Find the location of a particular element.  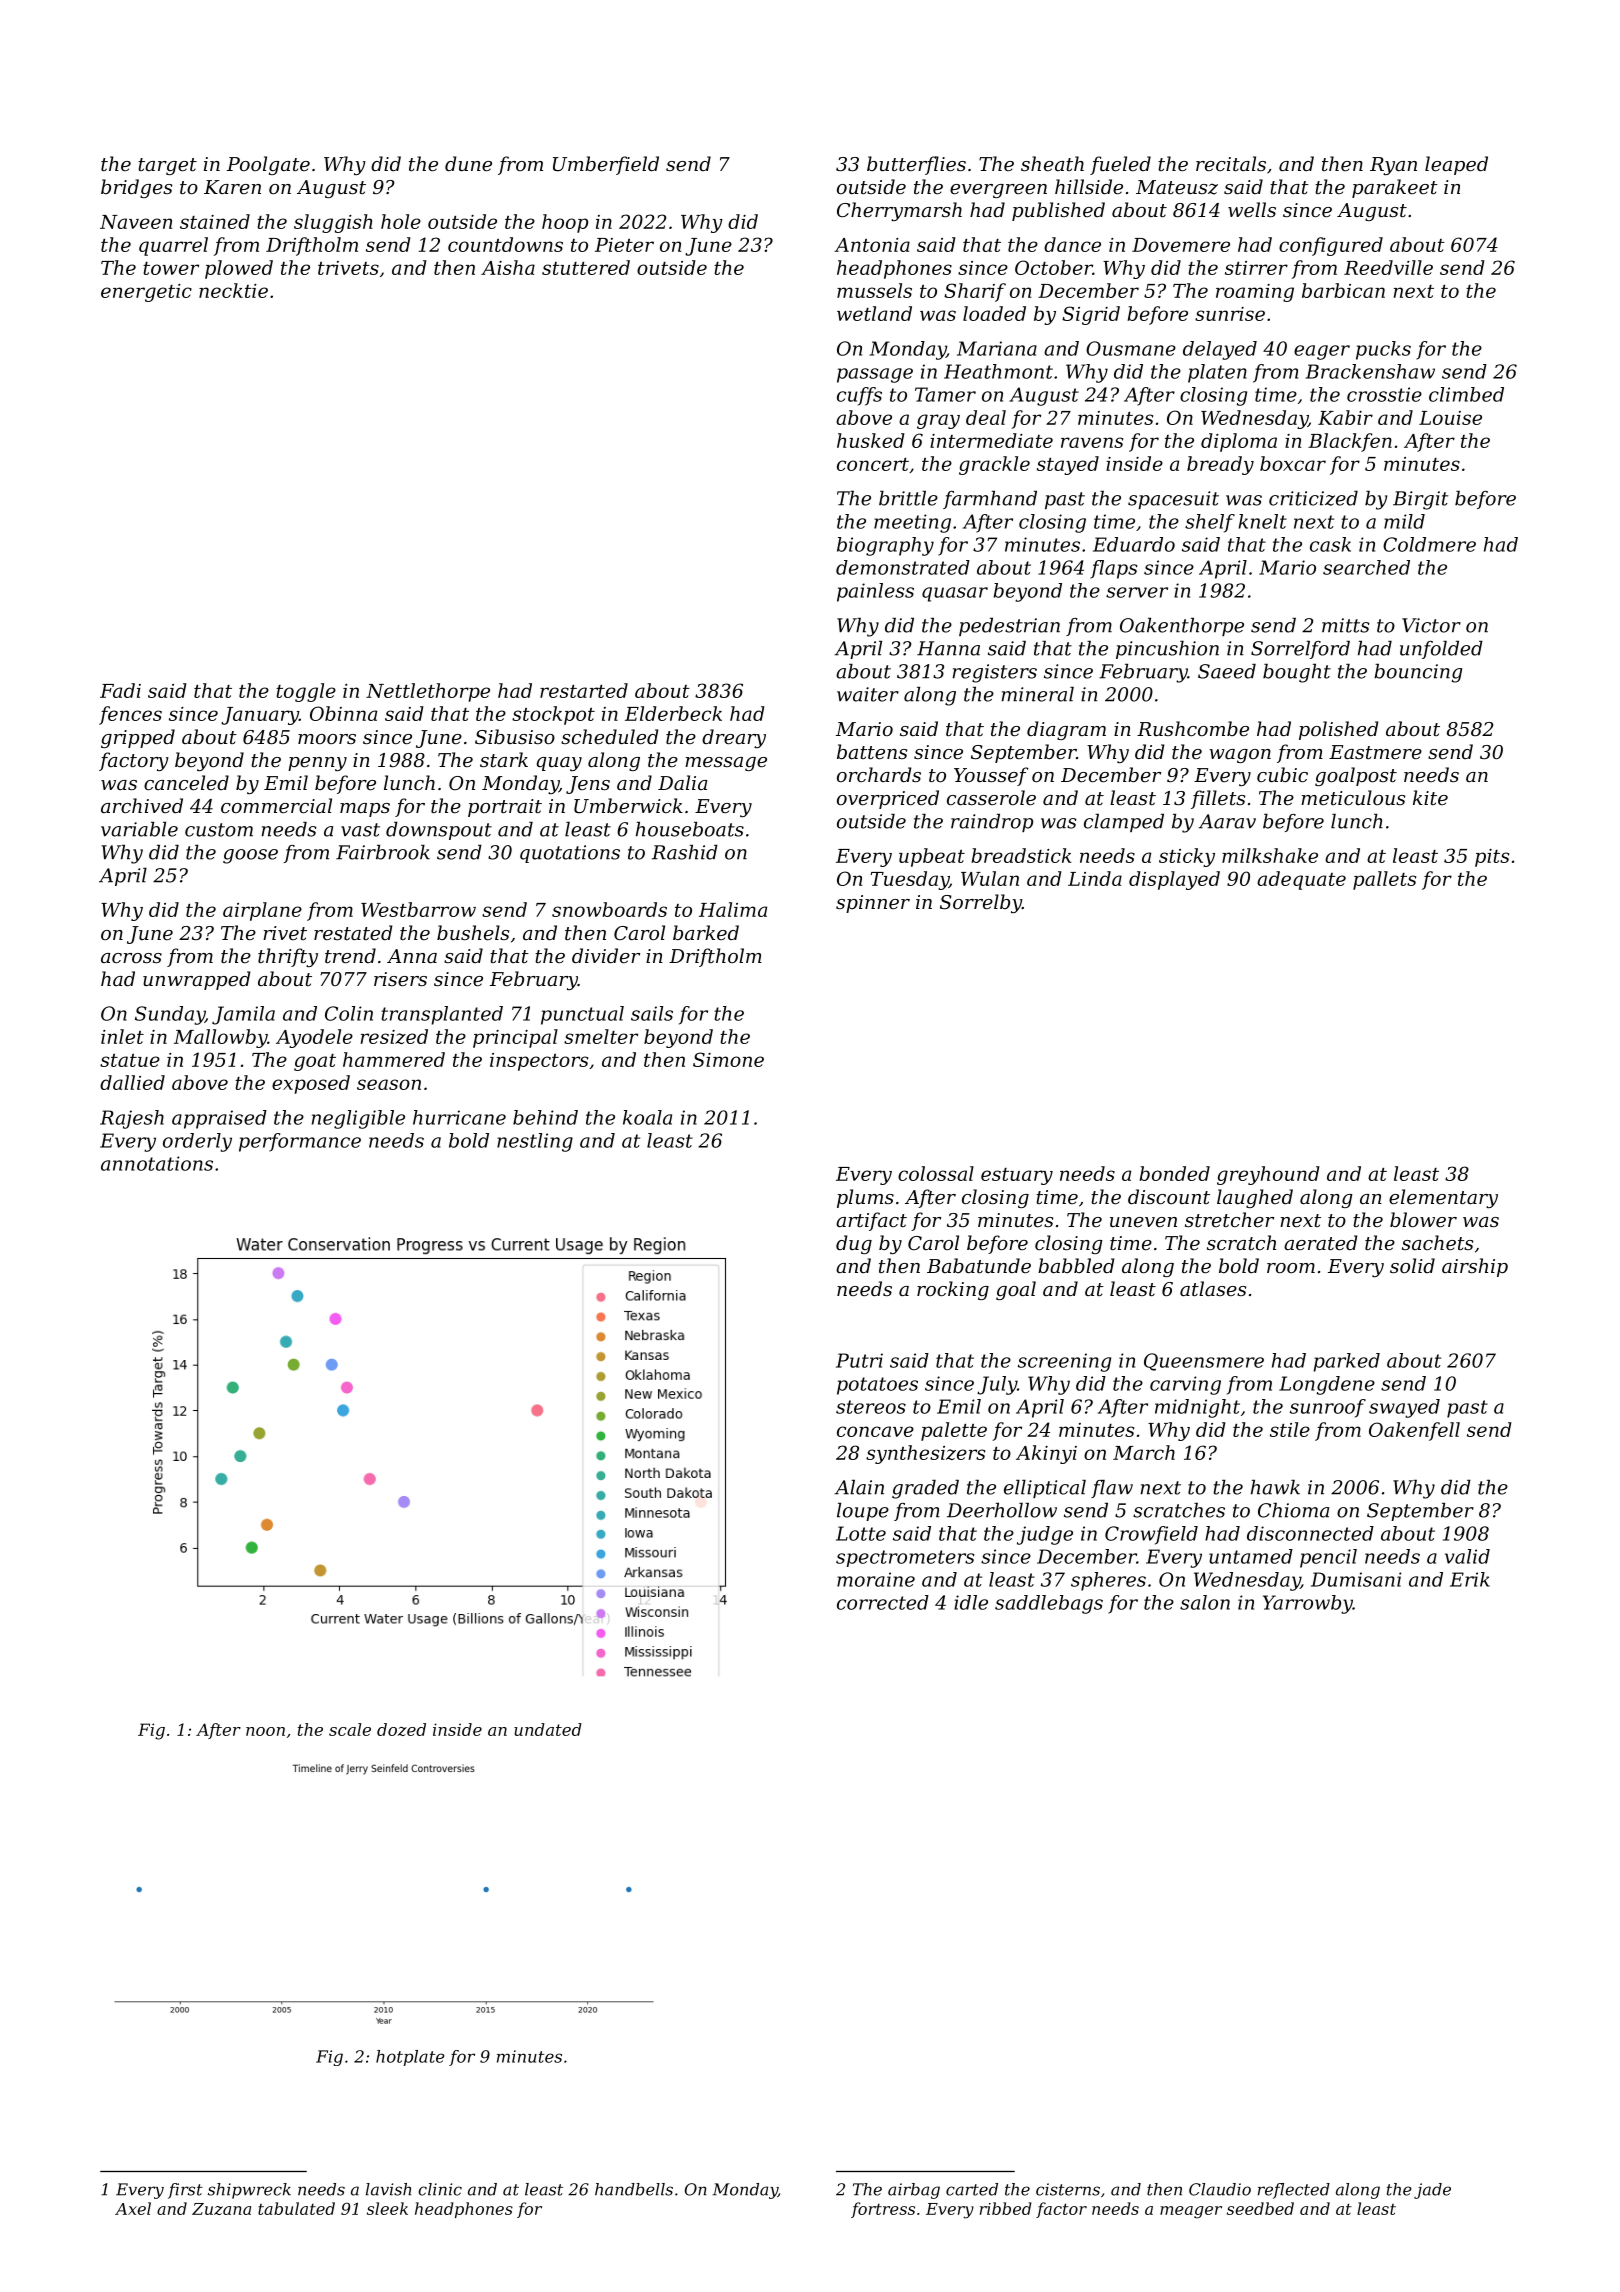

climbed is located at coordinates (1466, 394).
